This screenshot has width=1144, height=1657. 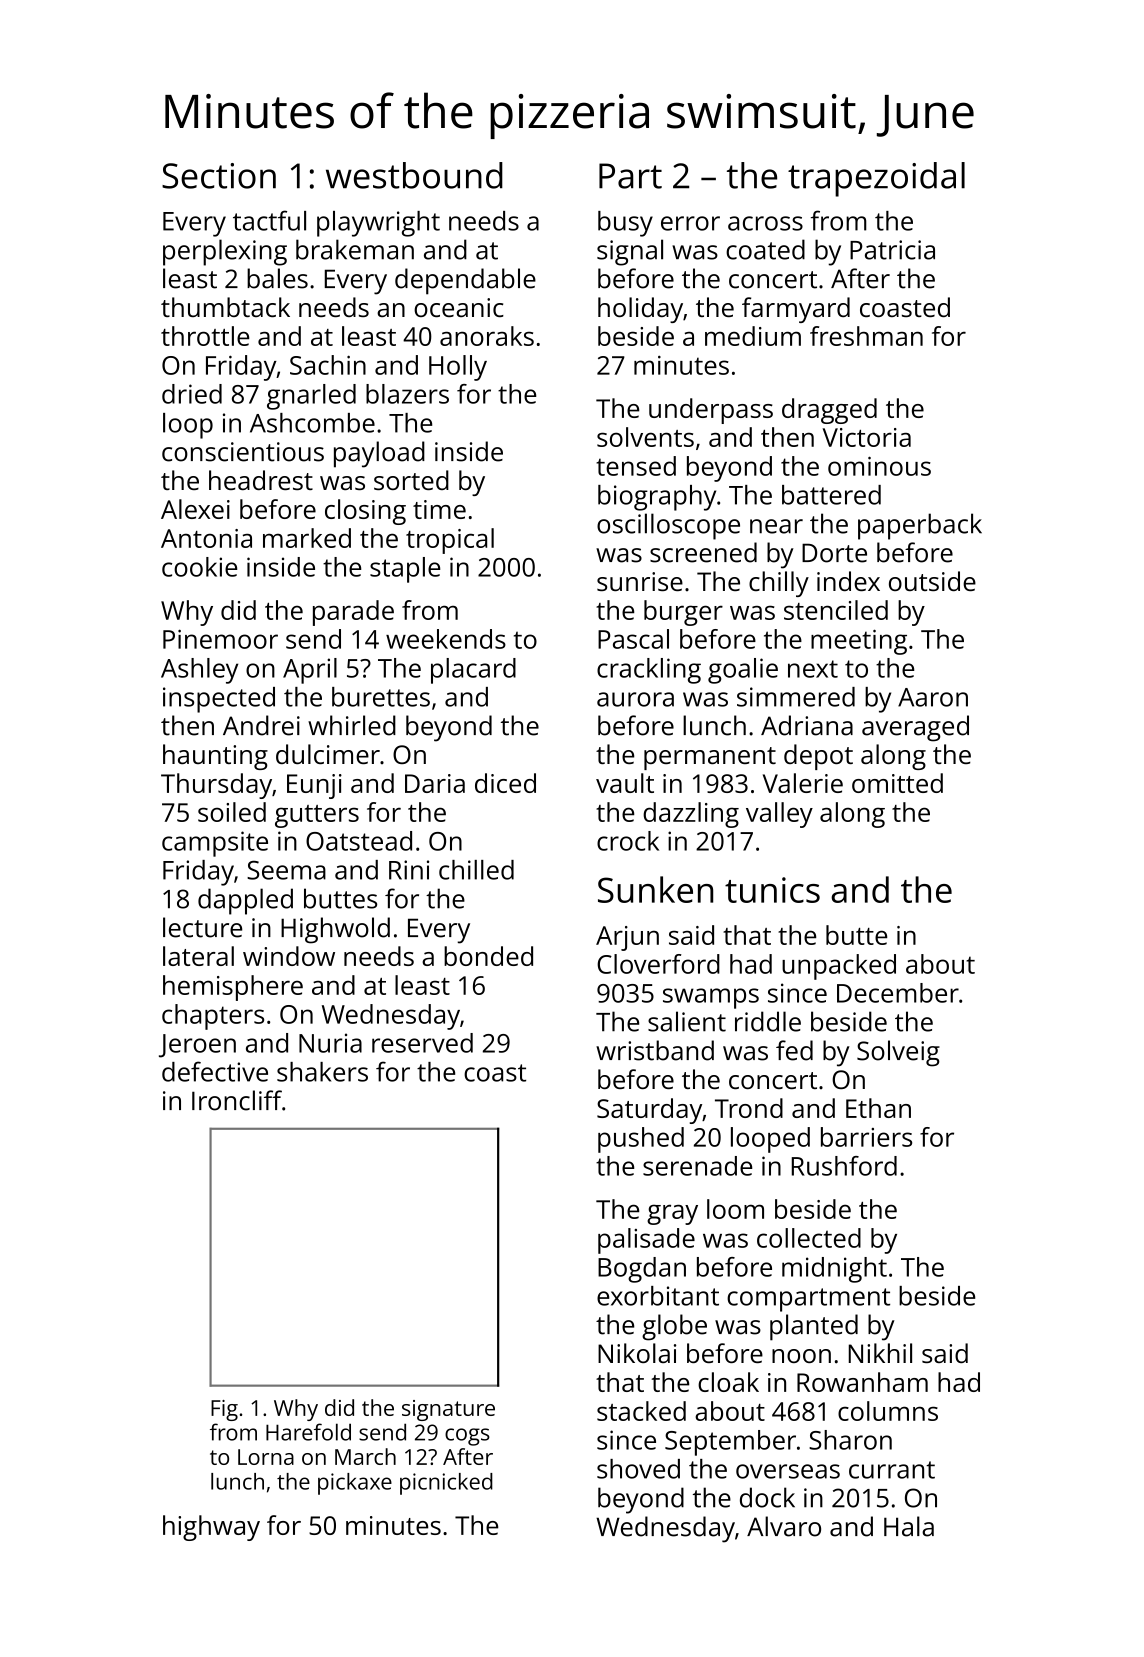 What do you see at coordinates (630, 252) in the screenshot?
I see `signal` at bounding box center [630, 252].
